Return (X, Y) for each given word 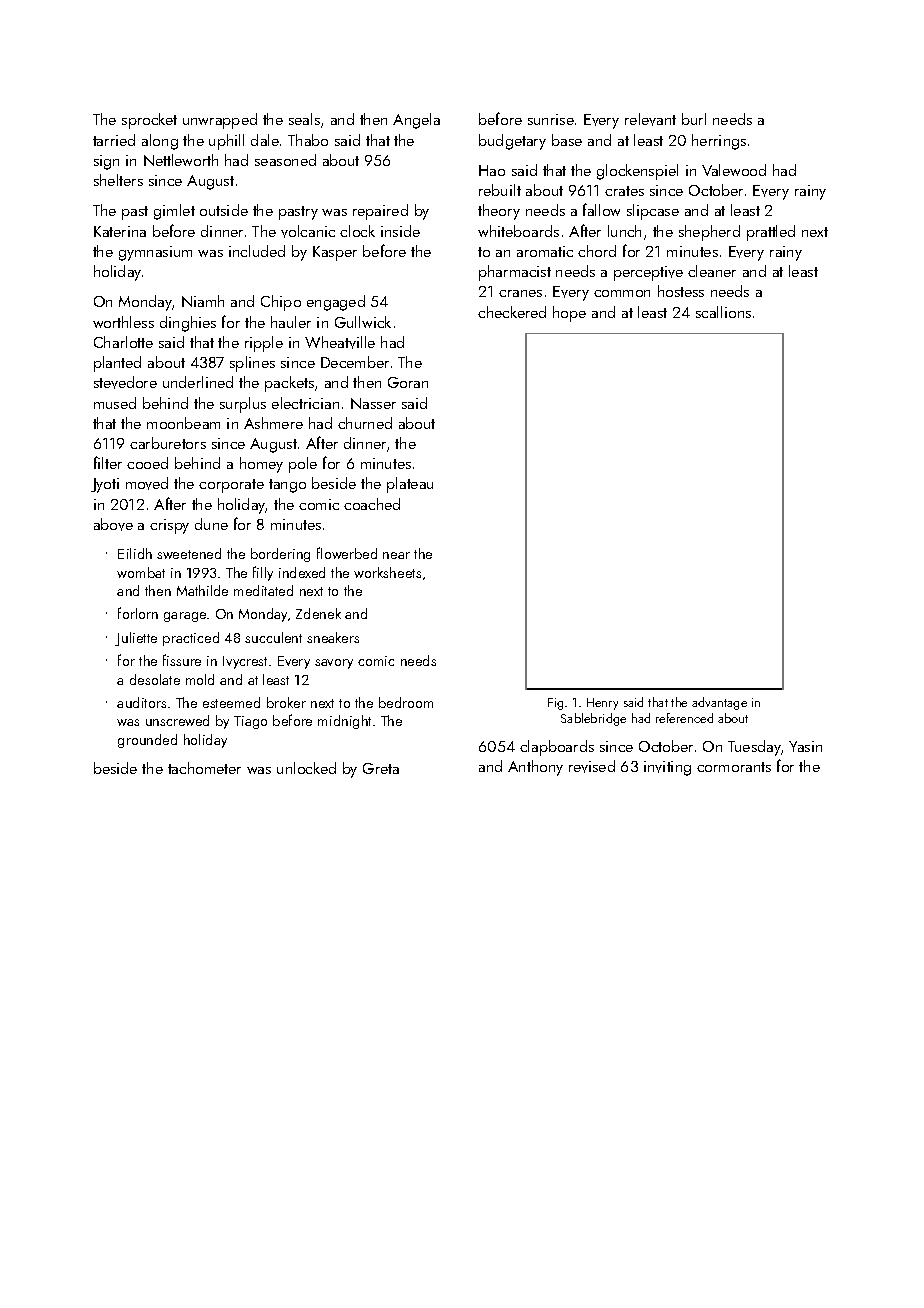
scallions (723, 312)
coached (372, 504)
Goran (408, 382)
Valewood (734, 170)
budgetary (512, 142)
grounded (147, 741)
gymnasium (155, 253)
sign (106, 162)
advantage (719, 703)
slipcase (653, 212)
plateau (410, 485)
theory (499, 212)
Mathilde (202, 590)
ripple (264, 344)
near (396, 555)
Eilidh (135, 553)
